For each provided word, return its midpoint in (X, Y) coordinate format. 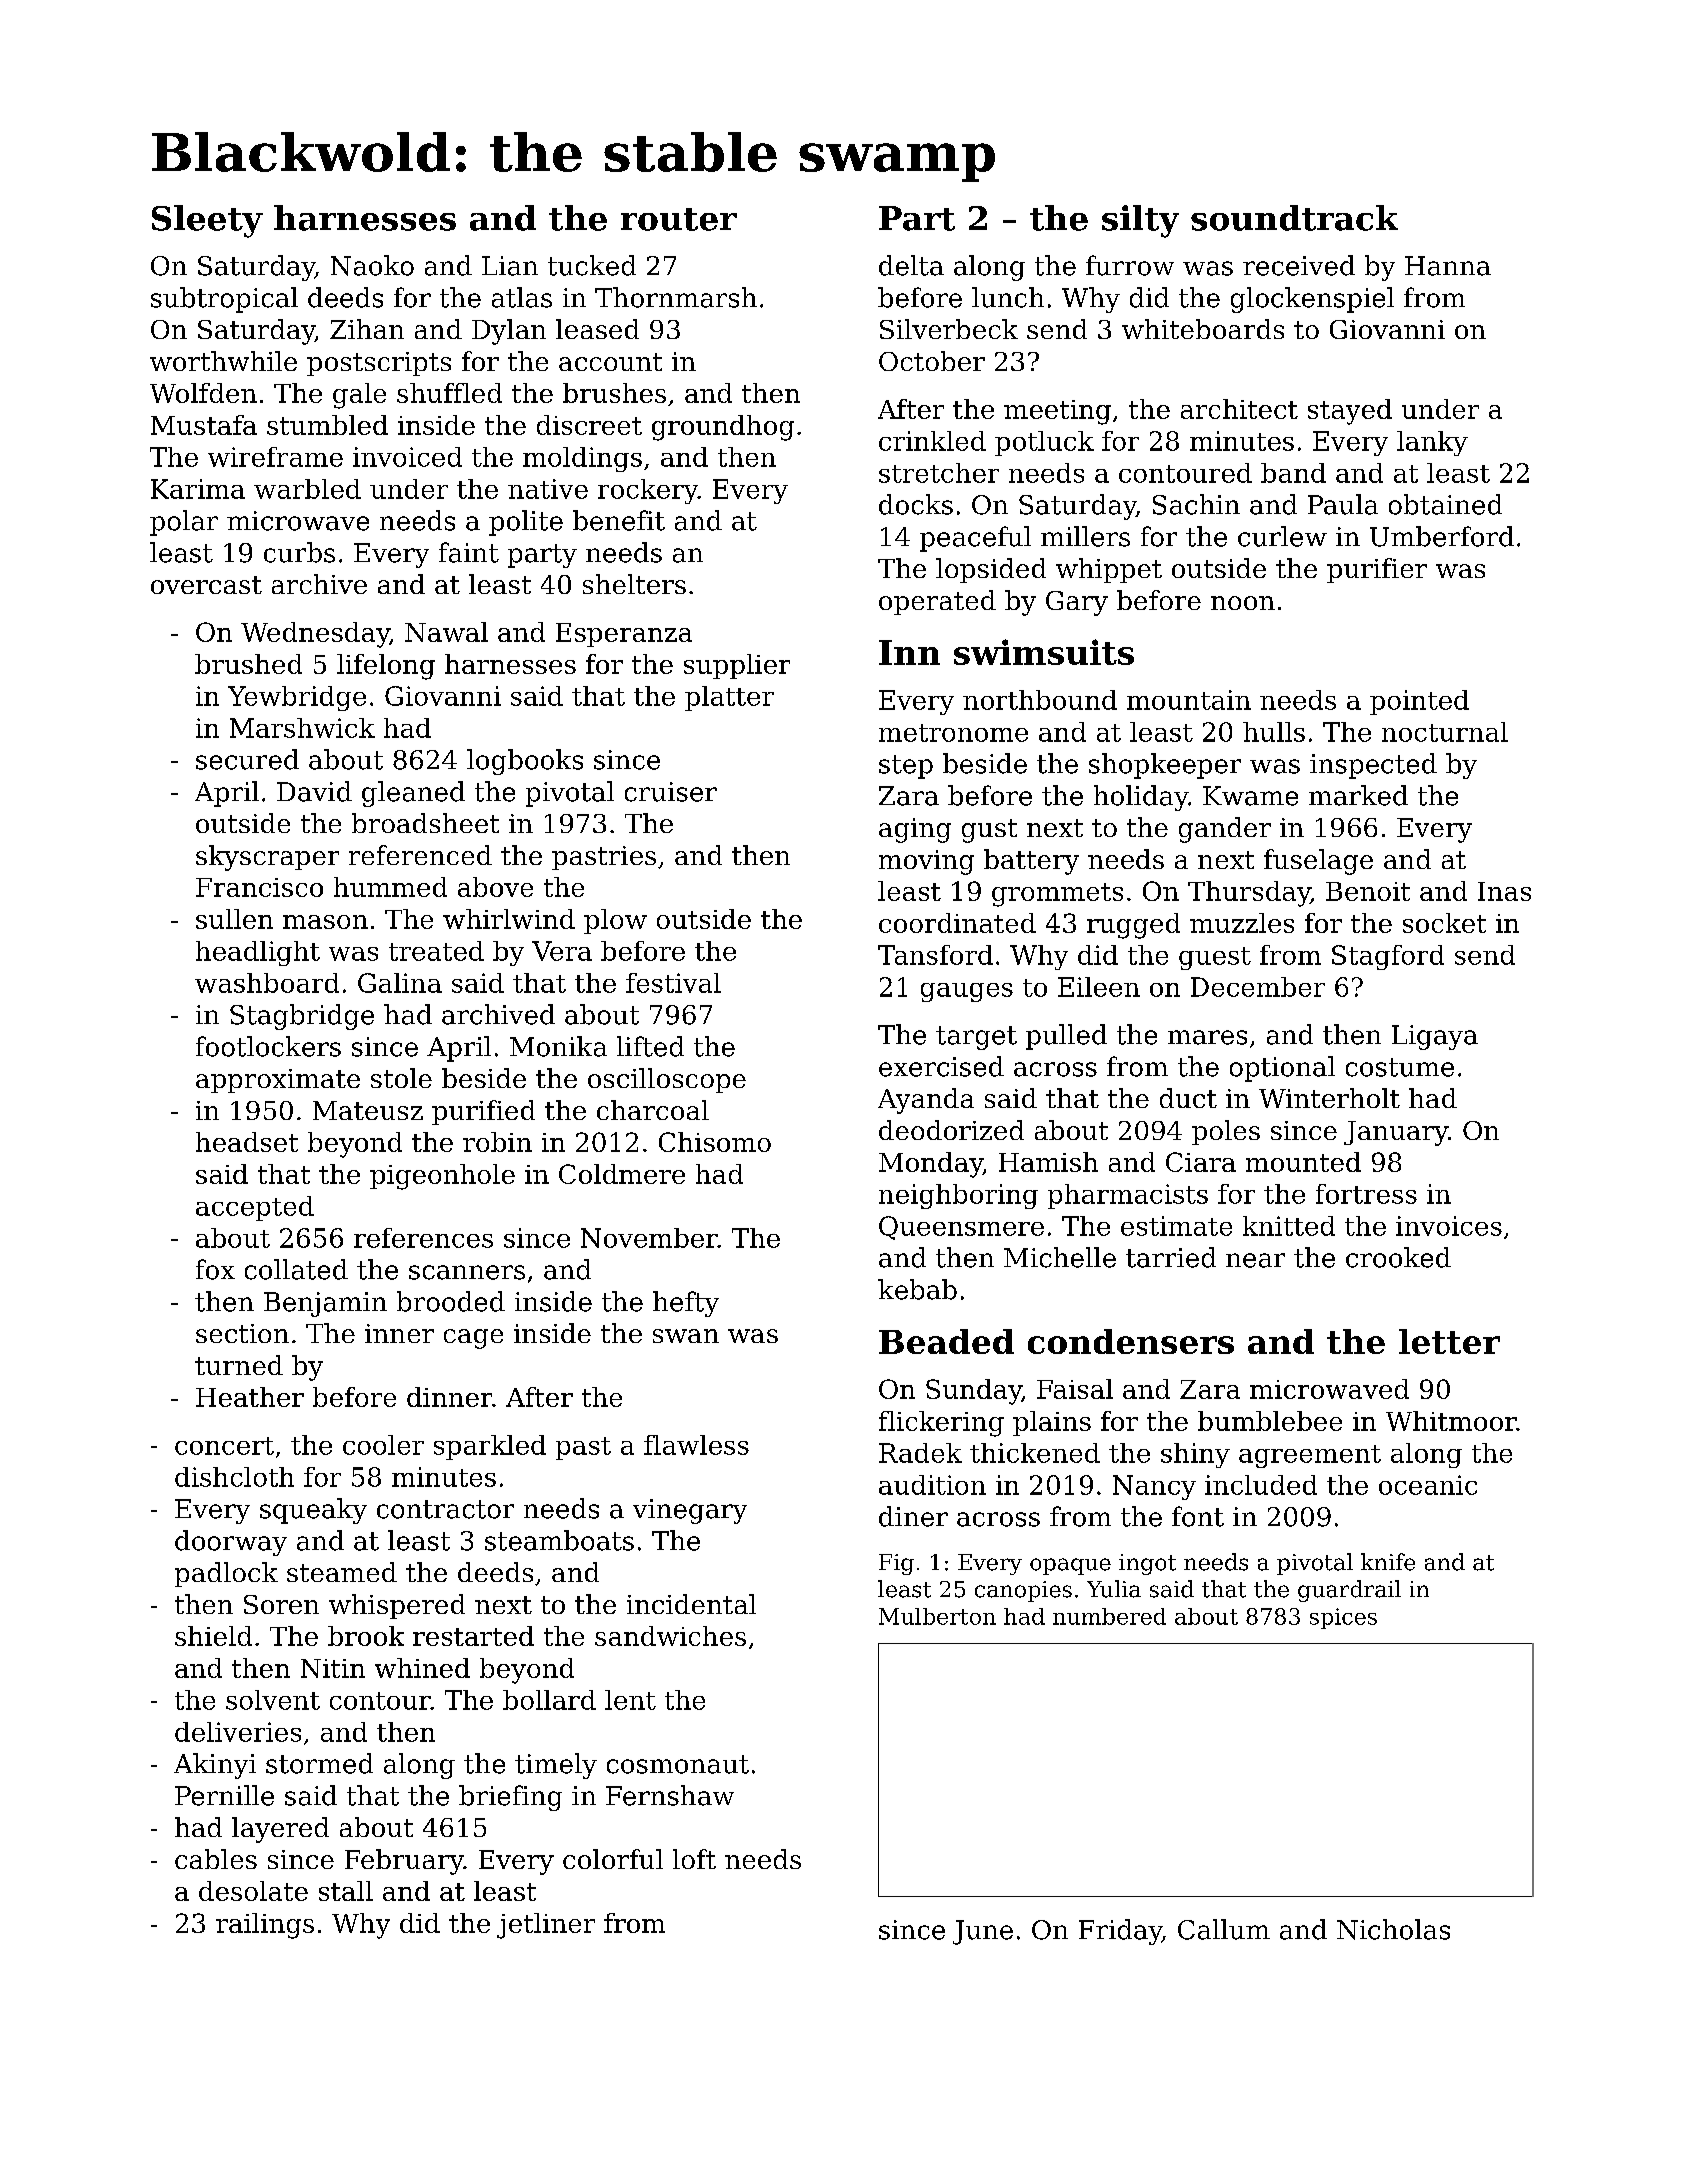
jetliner (546, 1926)
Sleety (207, 221)
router (679, 219)
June (983, 1932)
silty (1140, 221)
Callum (1224, 1929)
